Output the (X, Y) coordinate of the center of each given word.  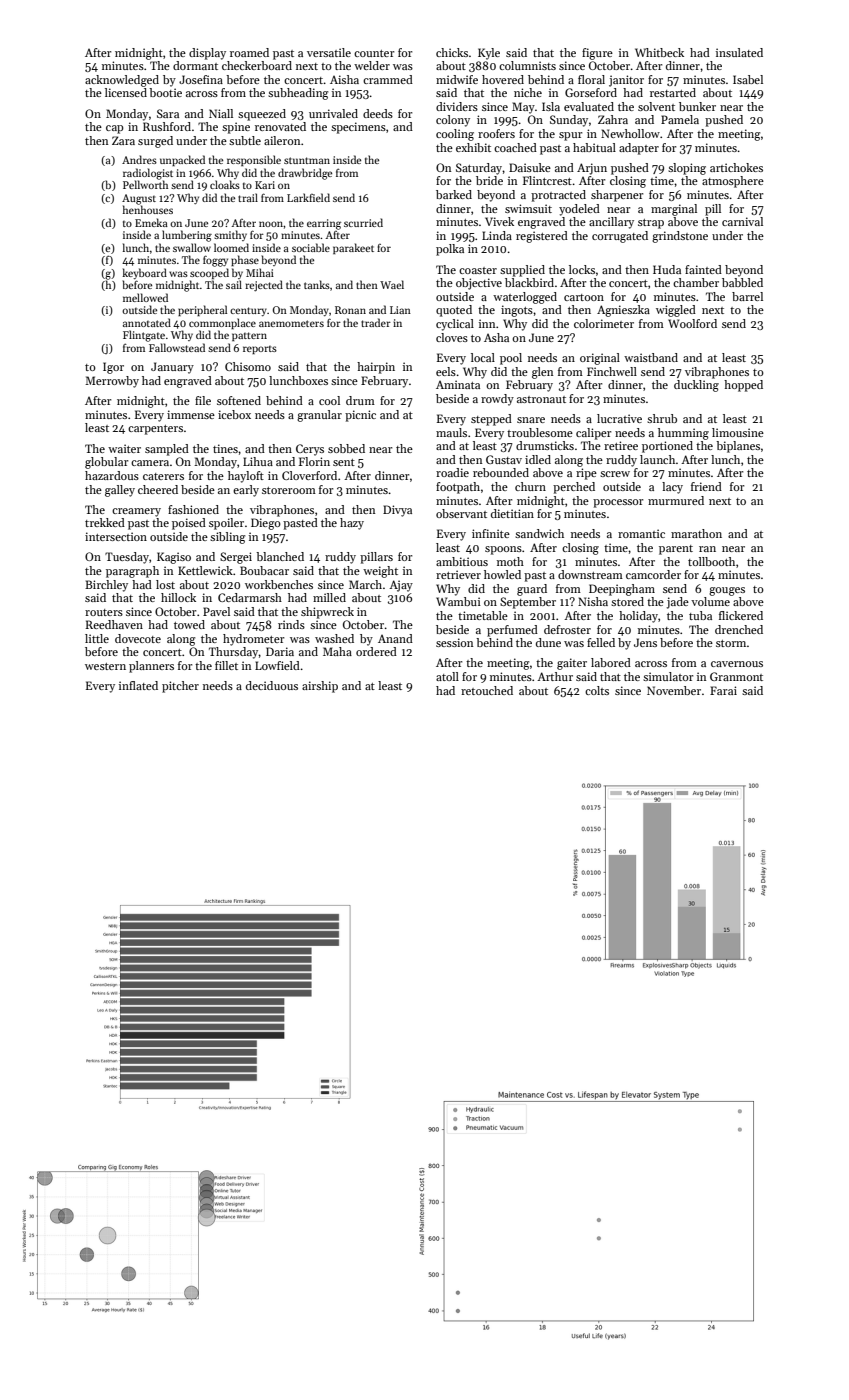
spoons (503, 550)
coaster (478, 270)
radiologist (148, 174)
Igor (113, 368)
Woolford (692, 323)
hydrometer (253, 640)
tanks (317, 284)
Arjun (592, 169)
